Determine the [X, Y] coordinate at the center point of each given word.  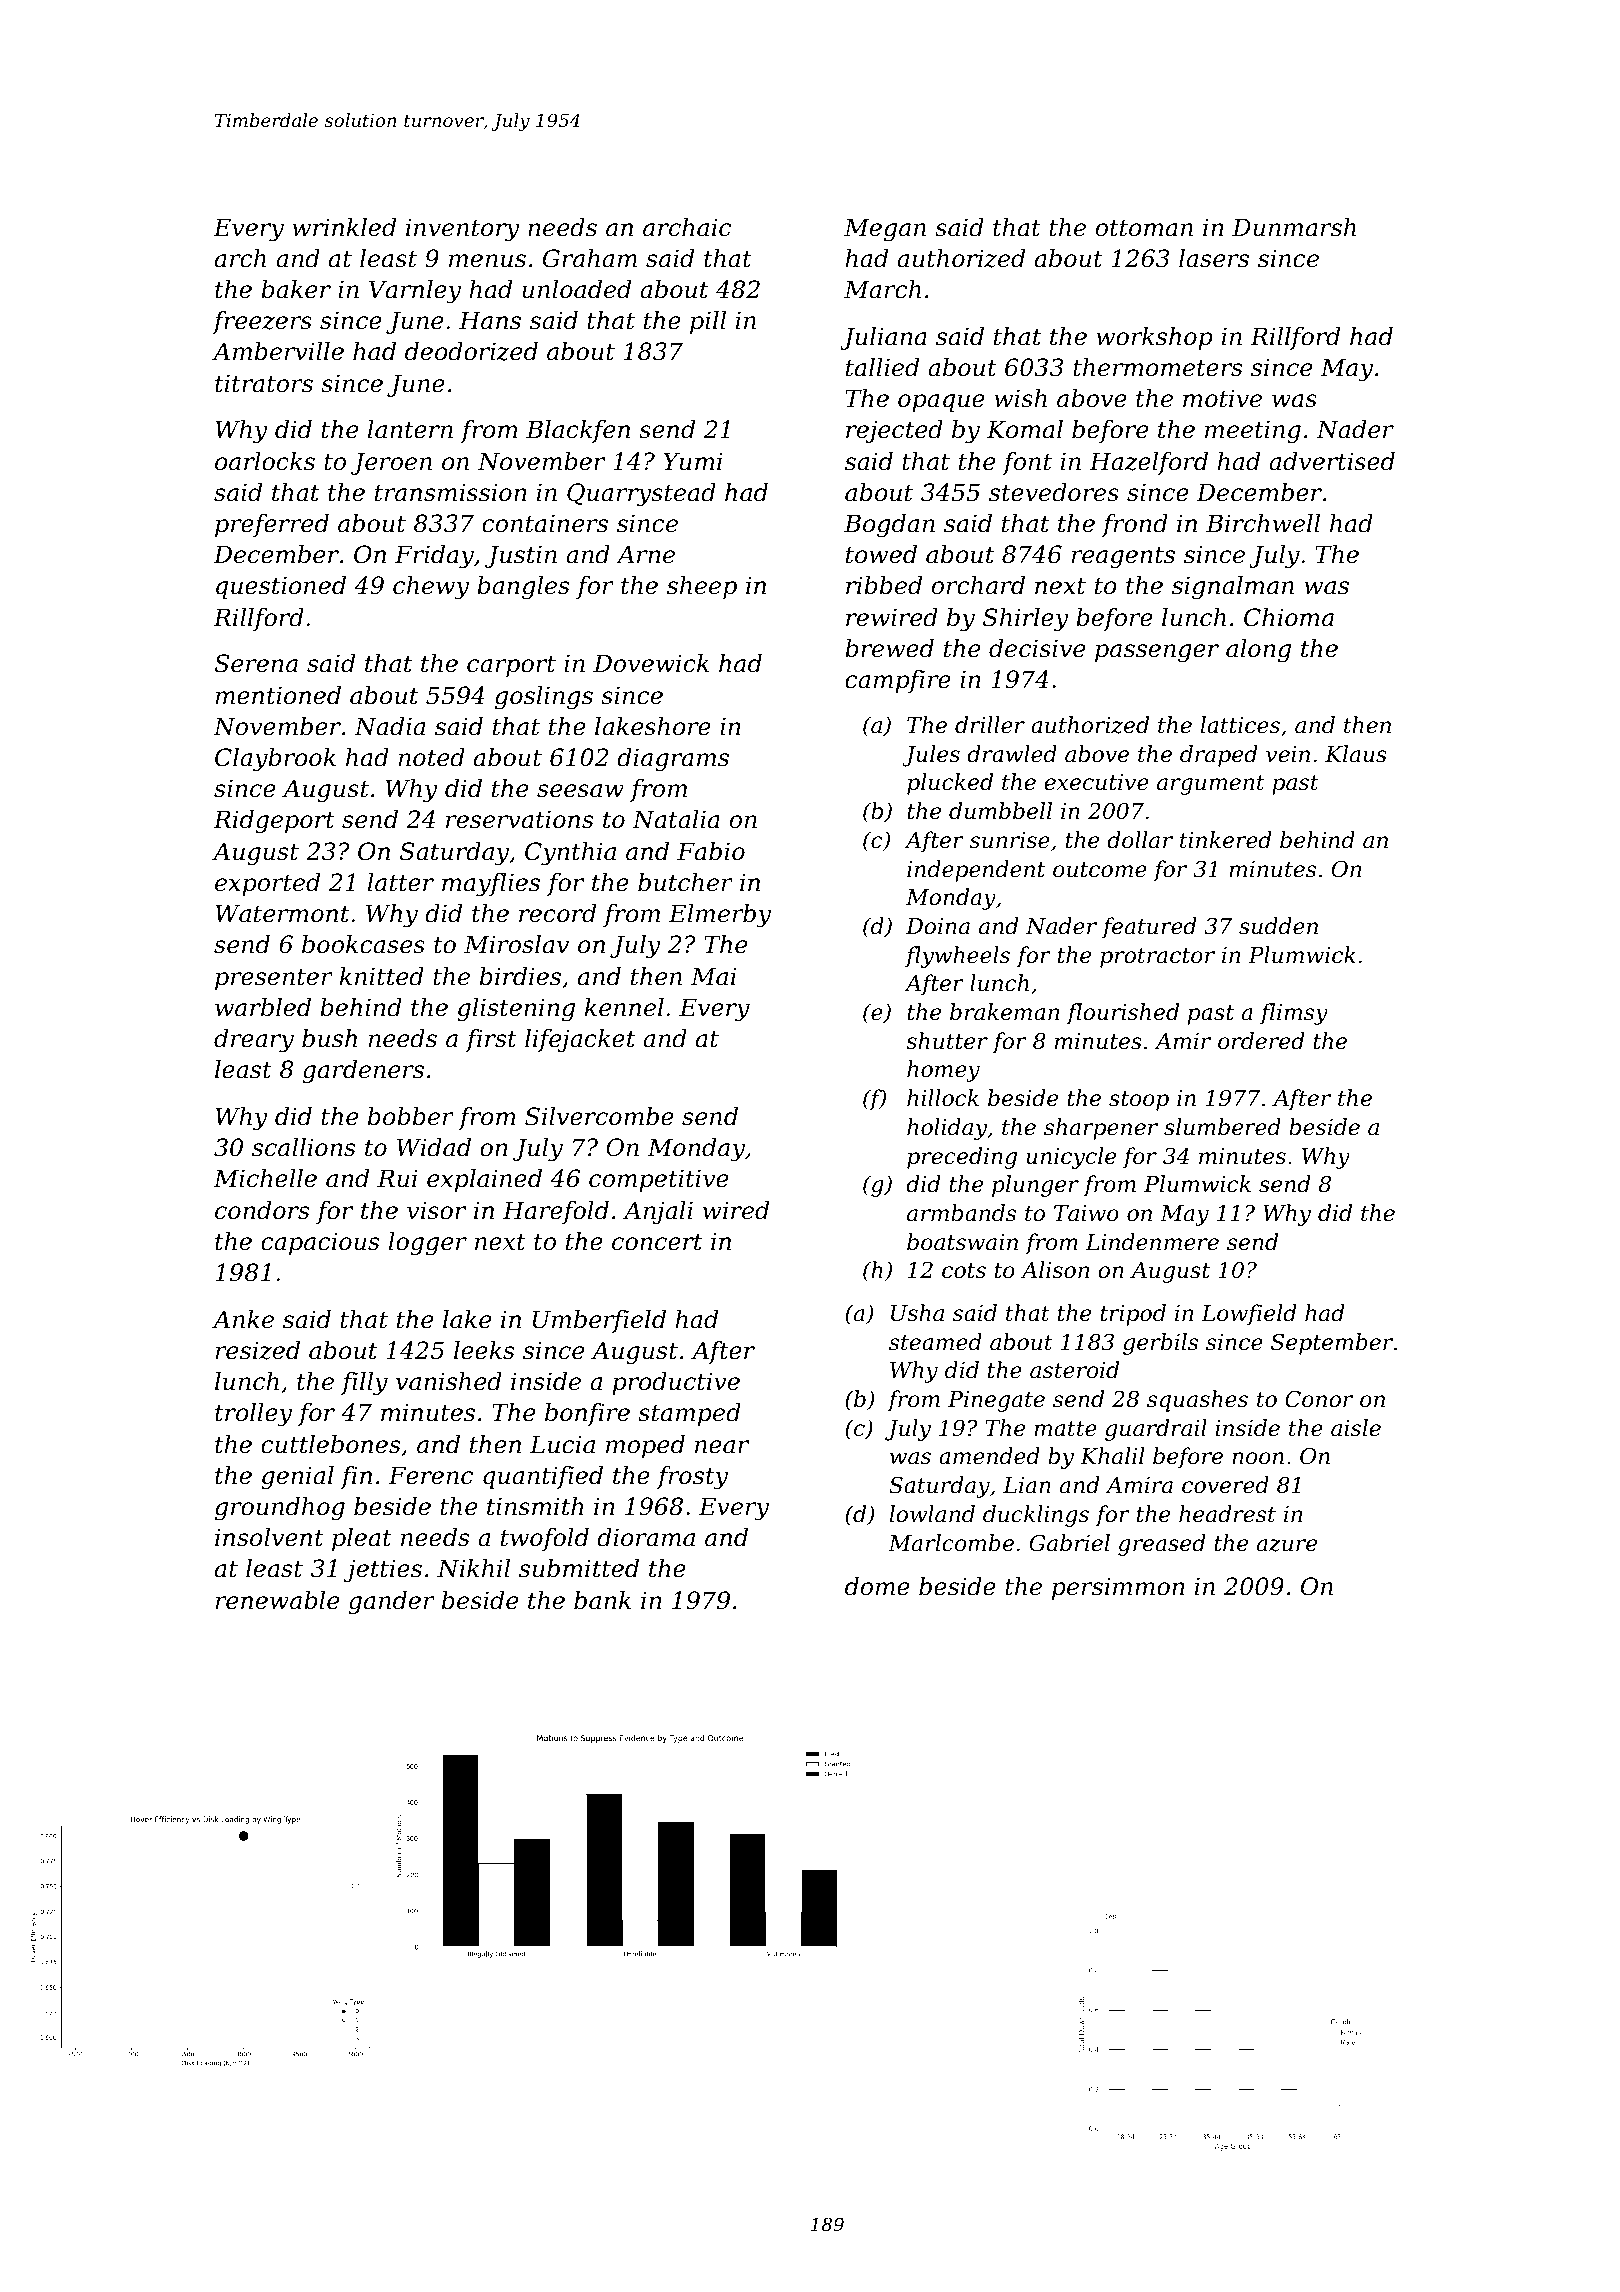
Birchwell [1263, 523]
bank [602, 1600]
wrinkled [344, 227]
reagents [1123, 558]
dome [877, 1586]
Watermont [282, 913]
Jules [931, 756]
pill [708, 322]
